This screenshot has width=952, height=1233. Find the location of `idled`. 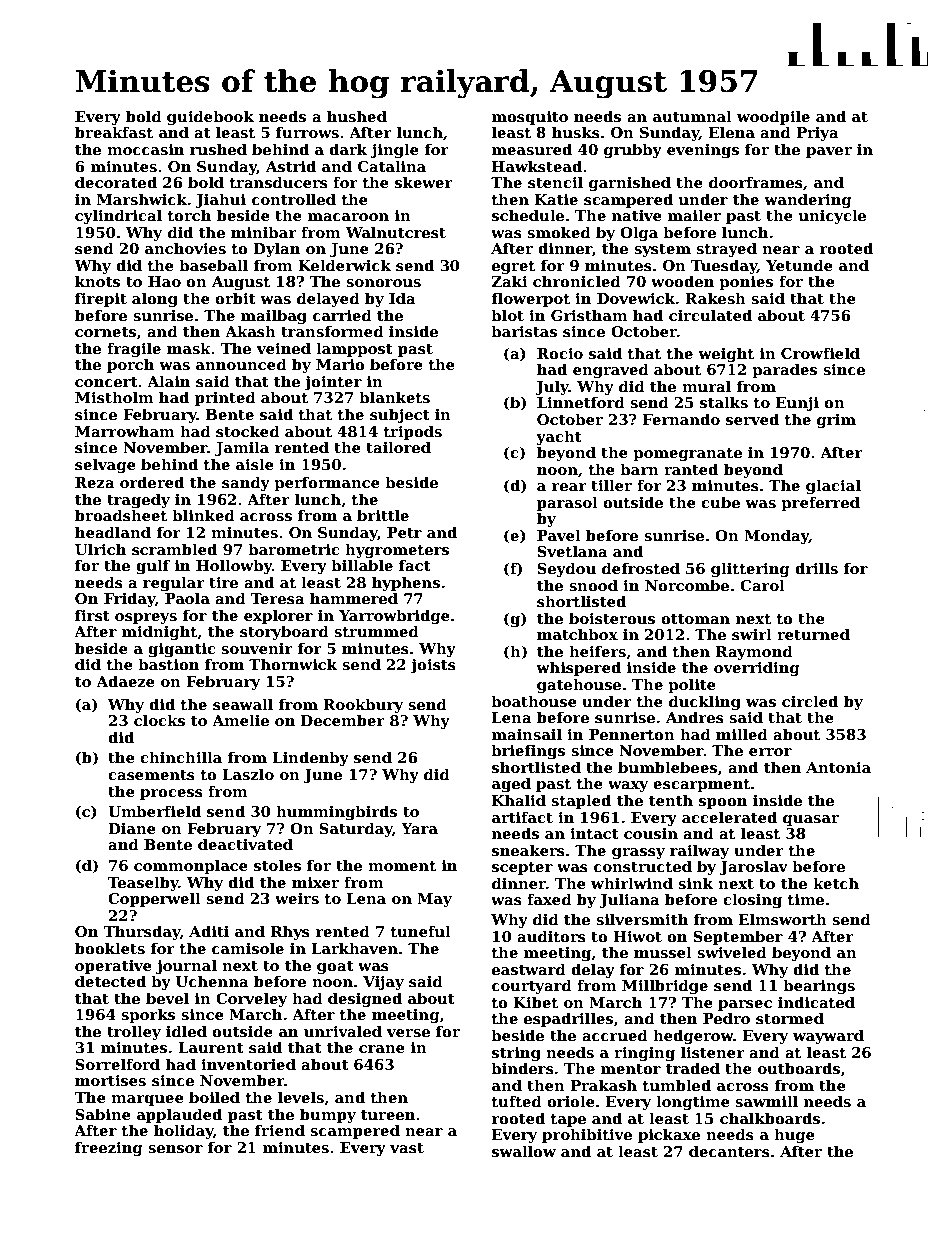

idled is located at coordinates (186, 1031).
